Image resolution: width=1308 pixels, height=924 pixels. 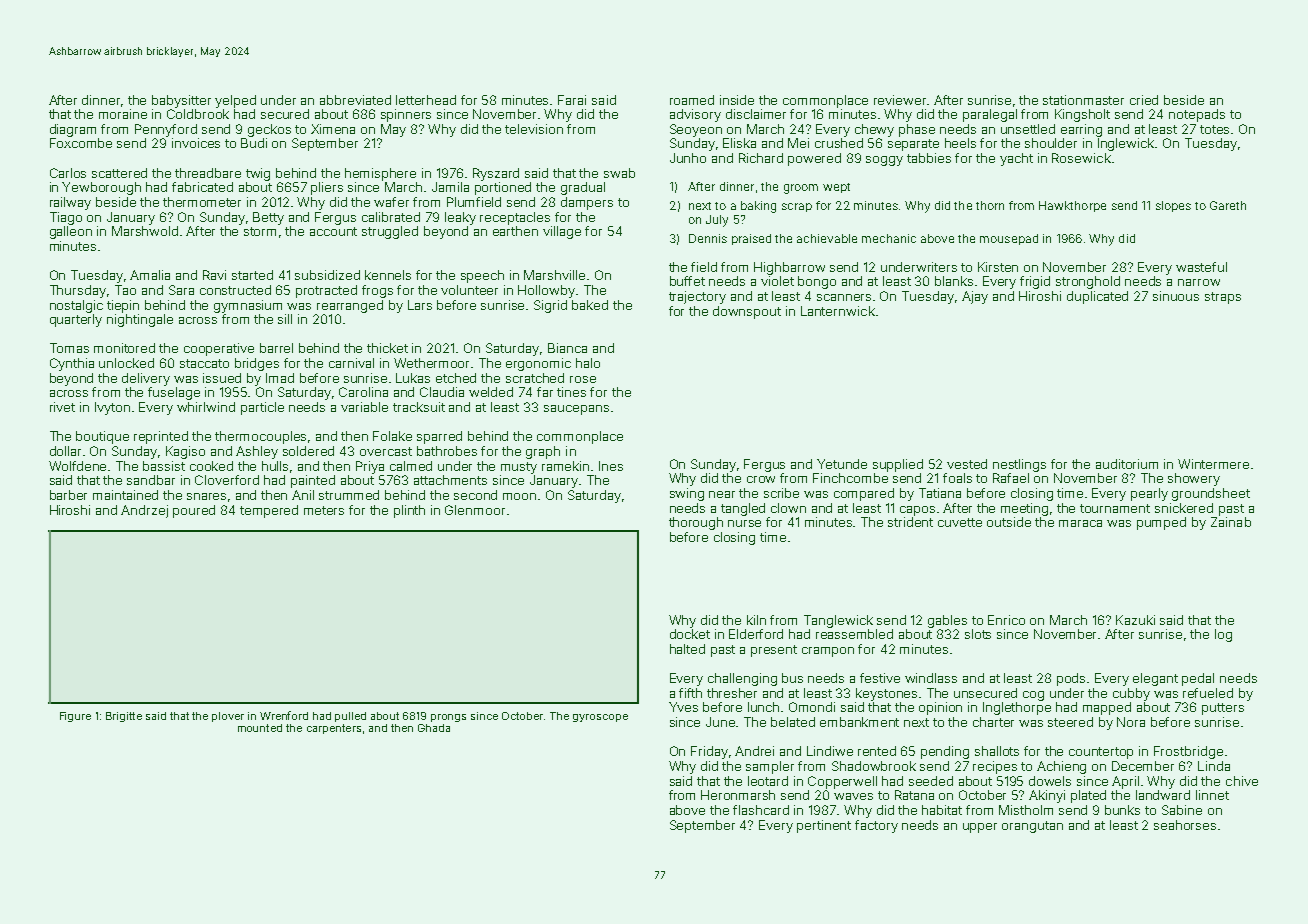 What do you see at coordinates (269, 511) in the document?
I see `tempered` at bounding box center [269, 511].
